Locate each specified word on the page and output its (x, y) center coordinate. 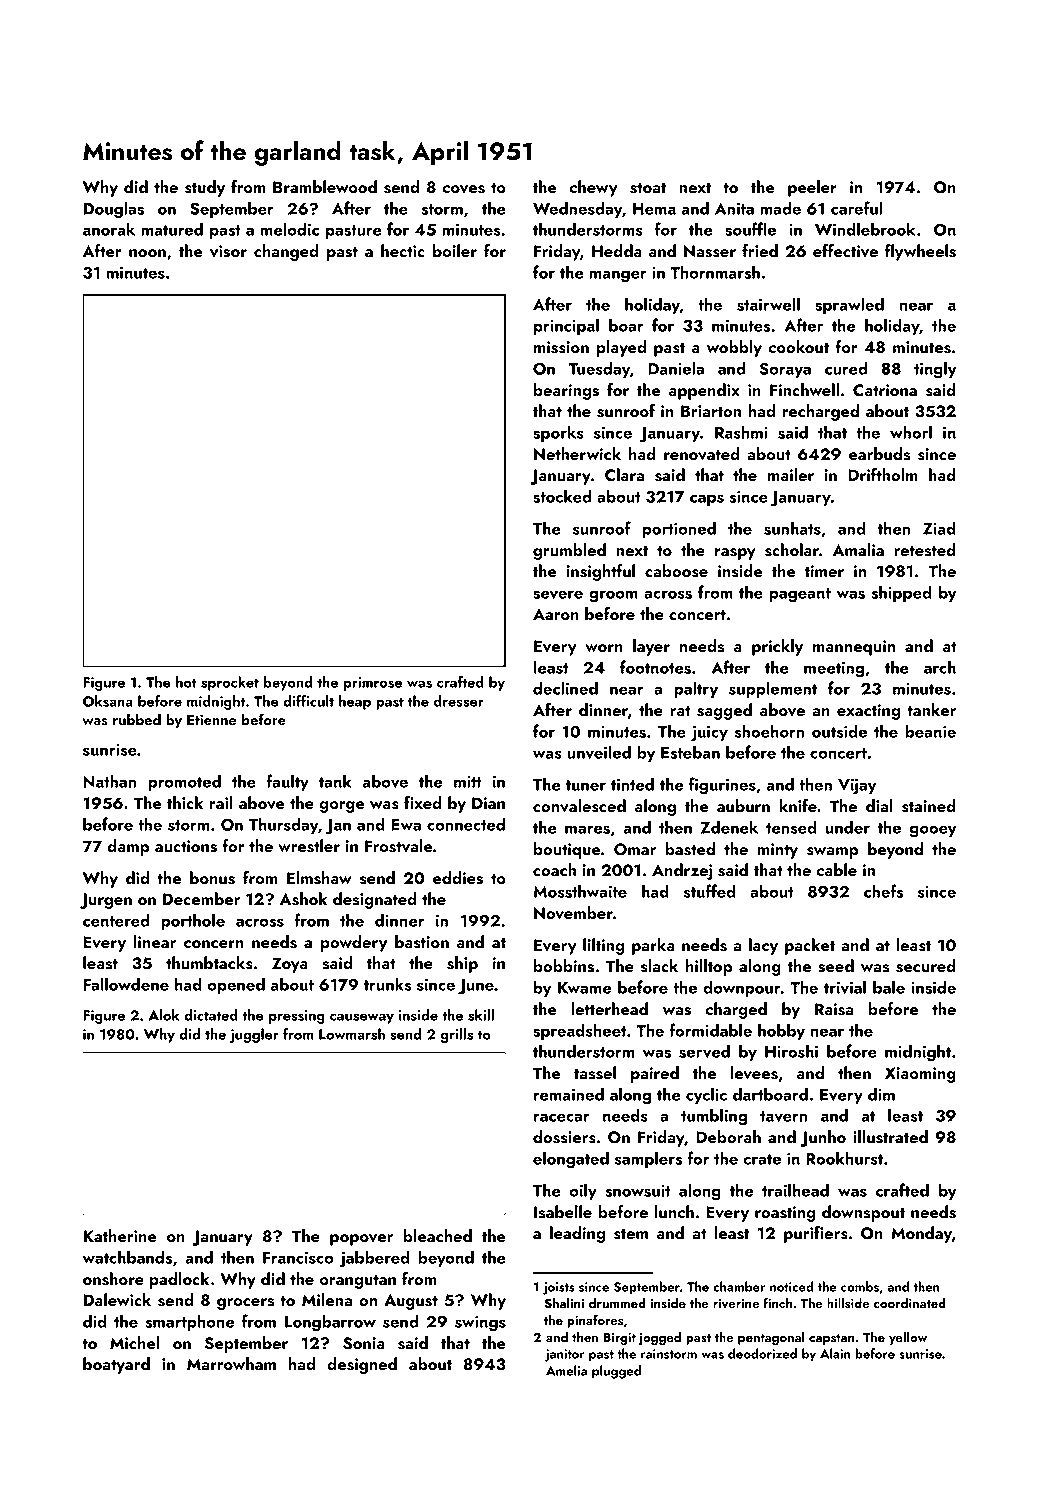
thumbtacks (209, 963)
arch (940, 667)
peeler (812, 188)
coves (463, 189)
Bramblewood (325, 186)
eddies (458, 878)
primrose (372, 684)
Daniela (676, 368)
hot (186, 682)
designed (362, 1365)
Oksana (108, 701)
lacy (763, 946)
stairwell (768, 304)
